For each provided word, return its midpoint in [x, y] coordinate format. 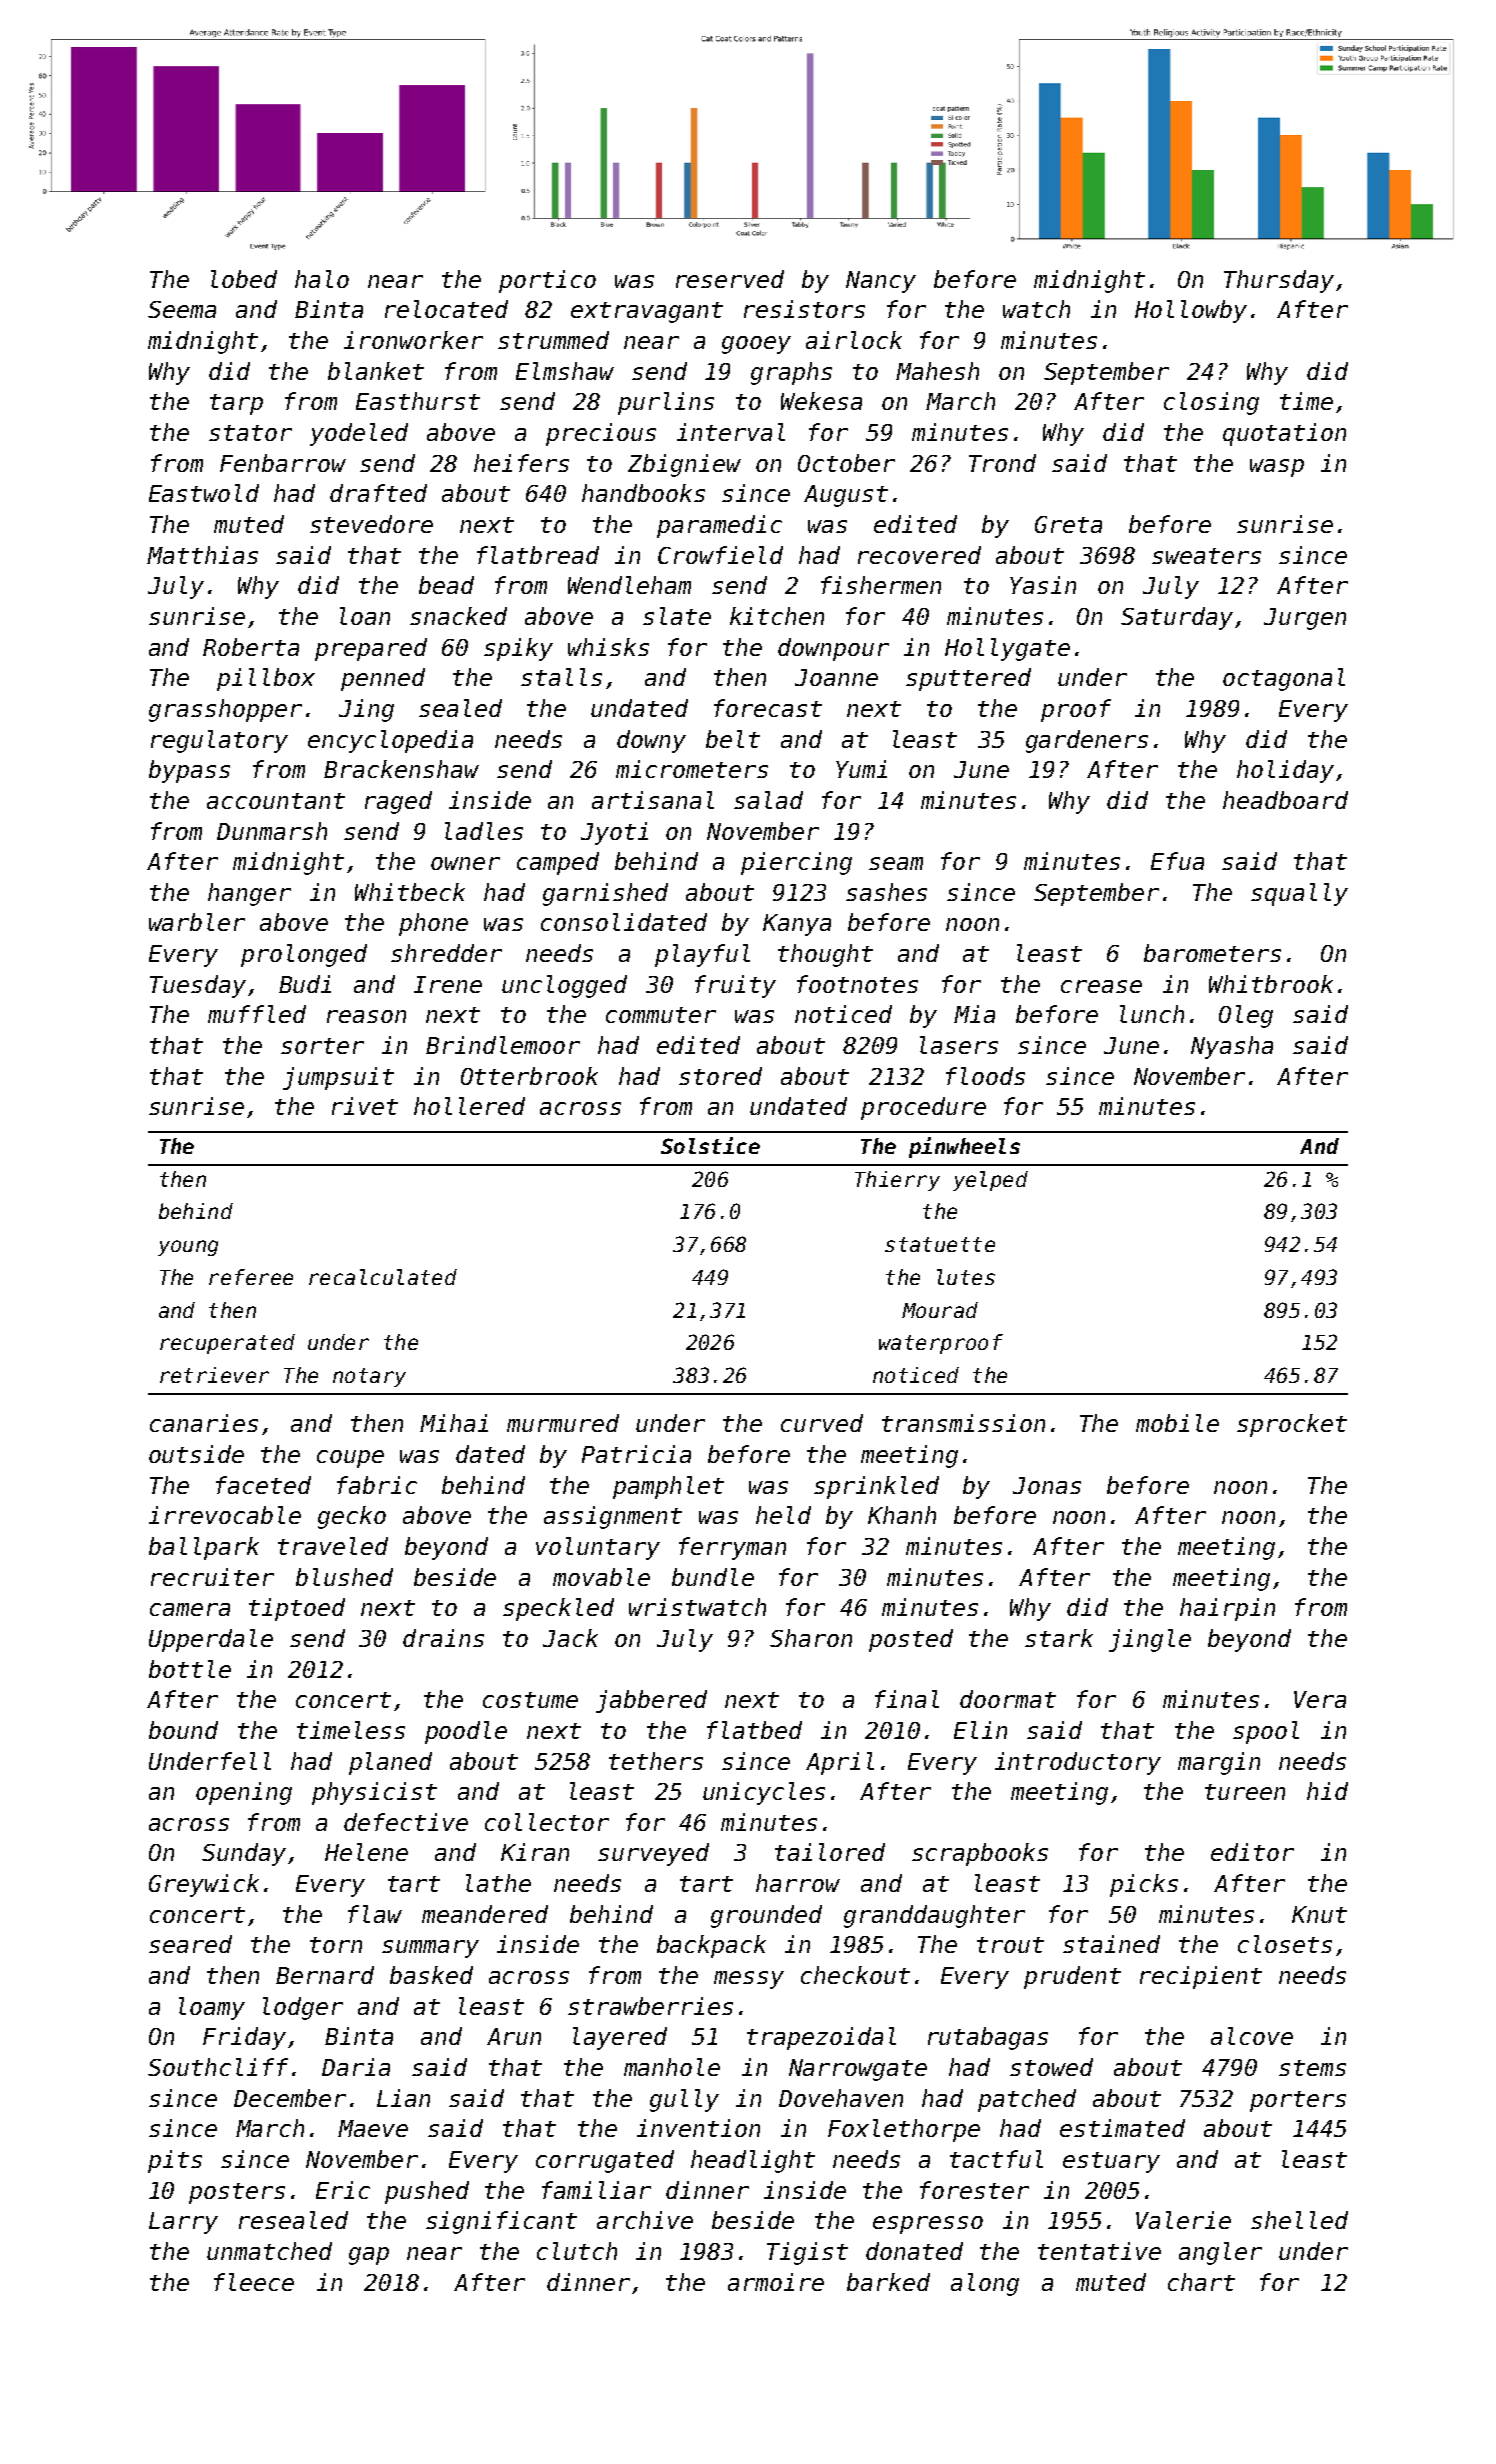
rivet [365, 1106]
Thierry [897, 1181]
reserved [730, 279]
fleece [254, 2282]
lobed [244, 279]
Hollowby [1191, 311]
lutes [966, 1277]
